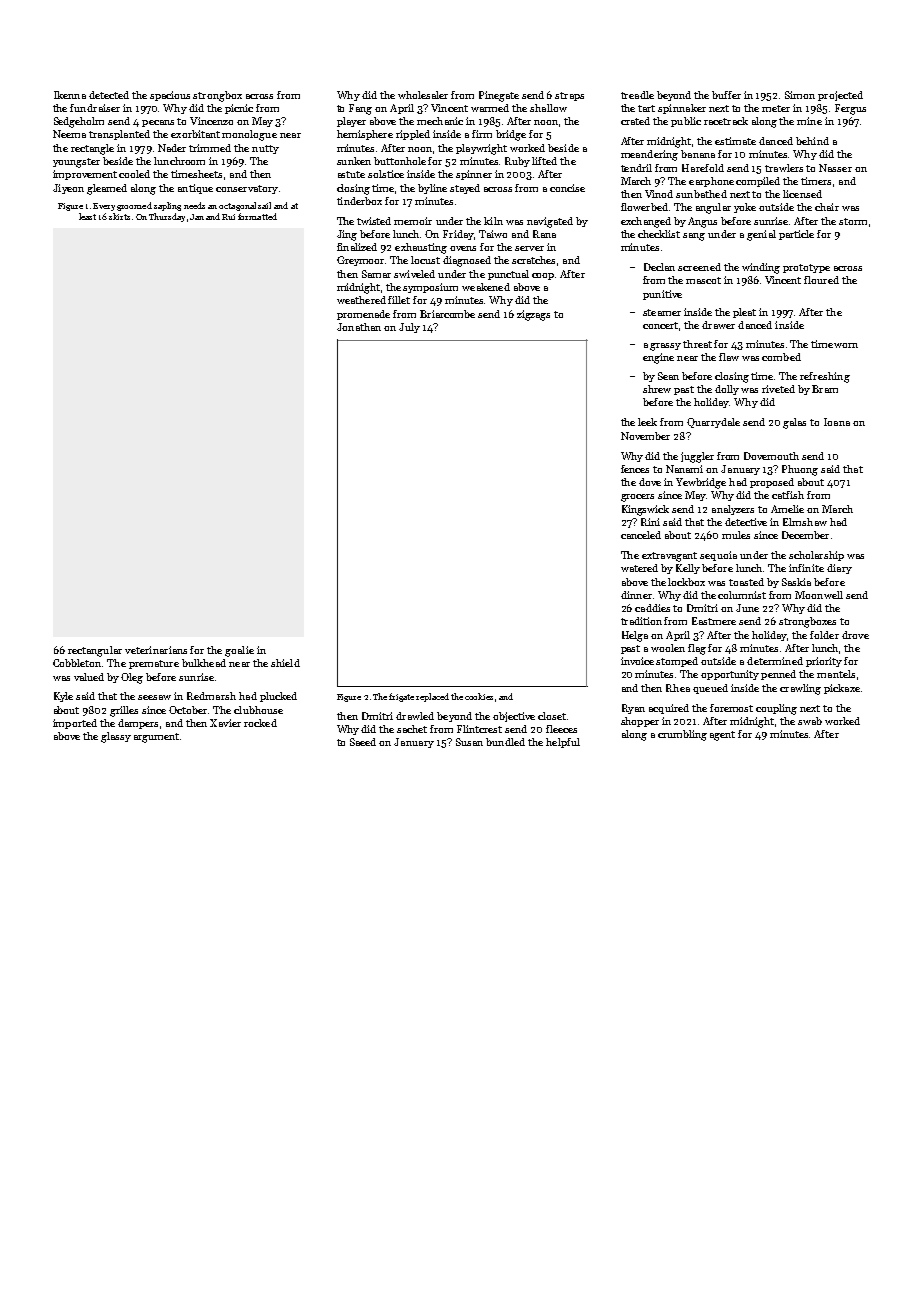  Describe the element at coordinates (359, 327) in the screenshot. I see `Jonathan` at that location.
